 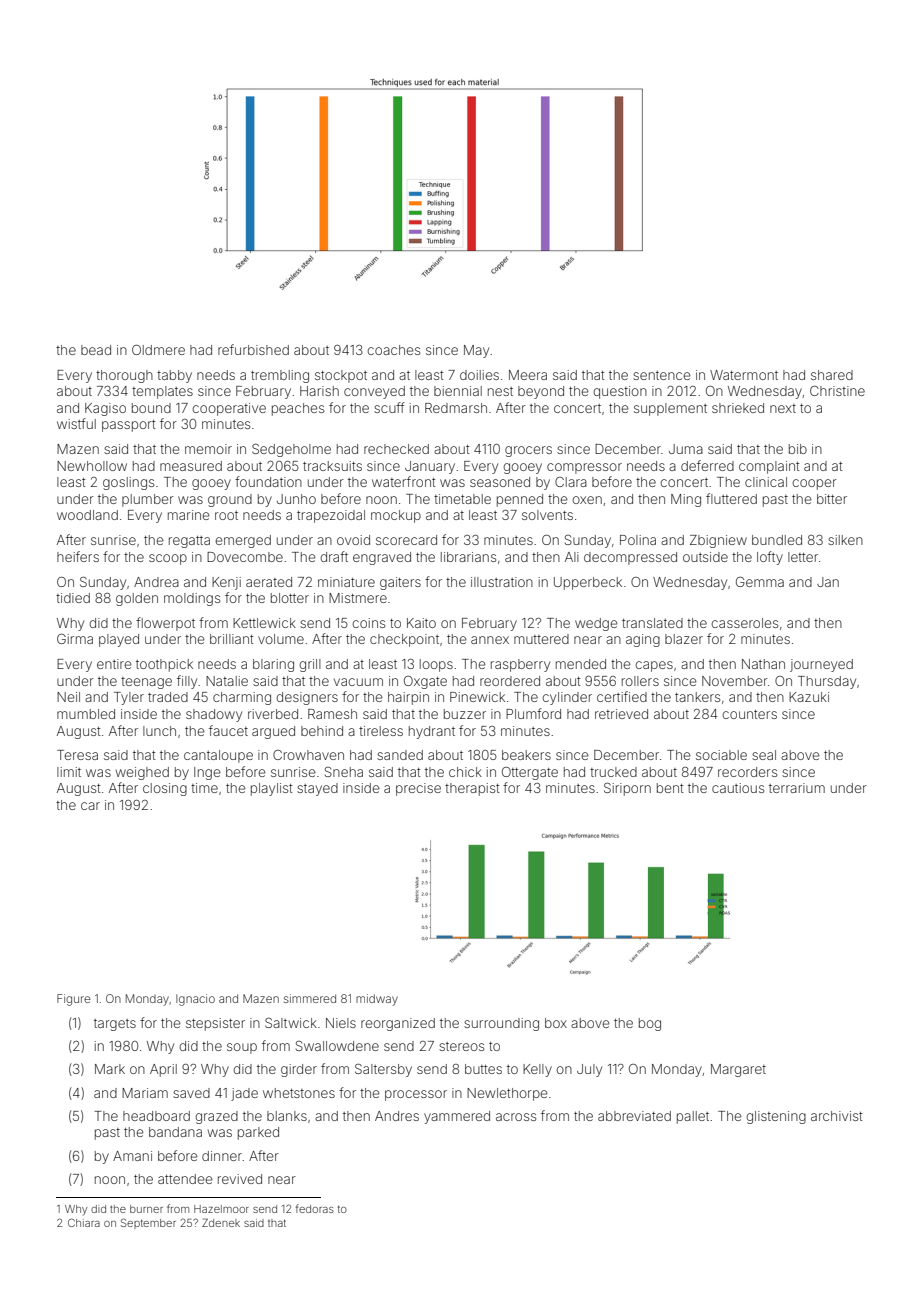 I want to click on templates, so click(x=162, y=392).
